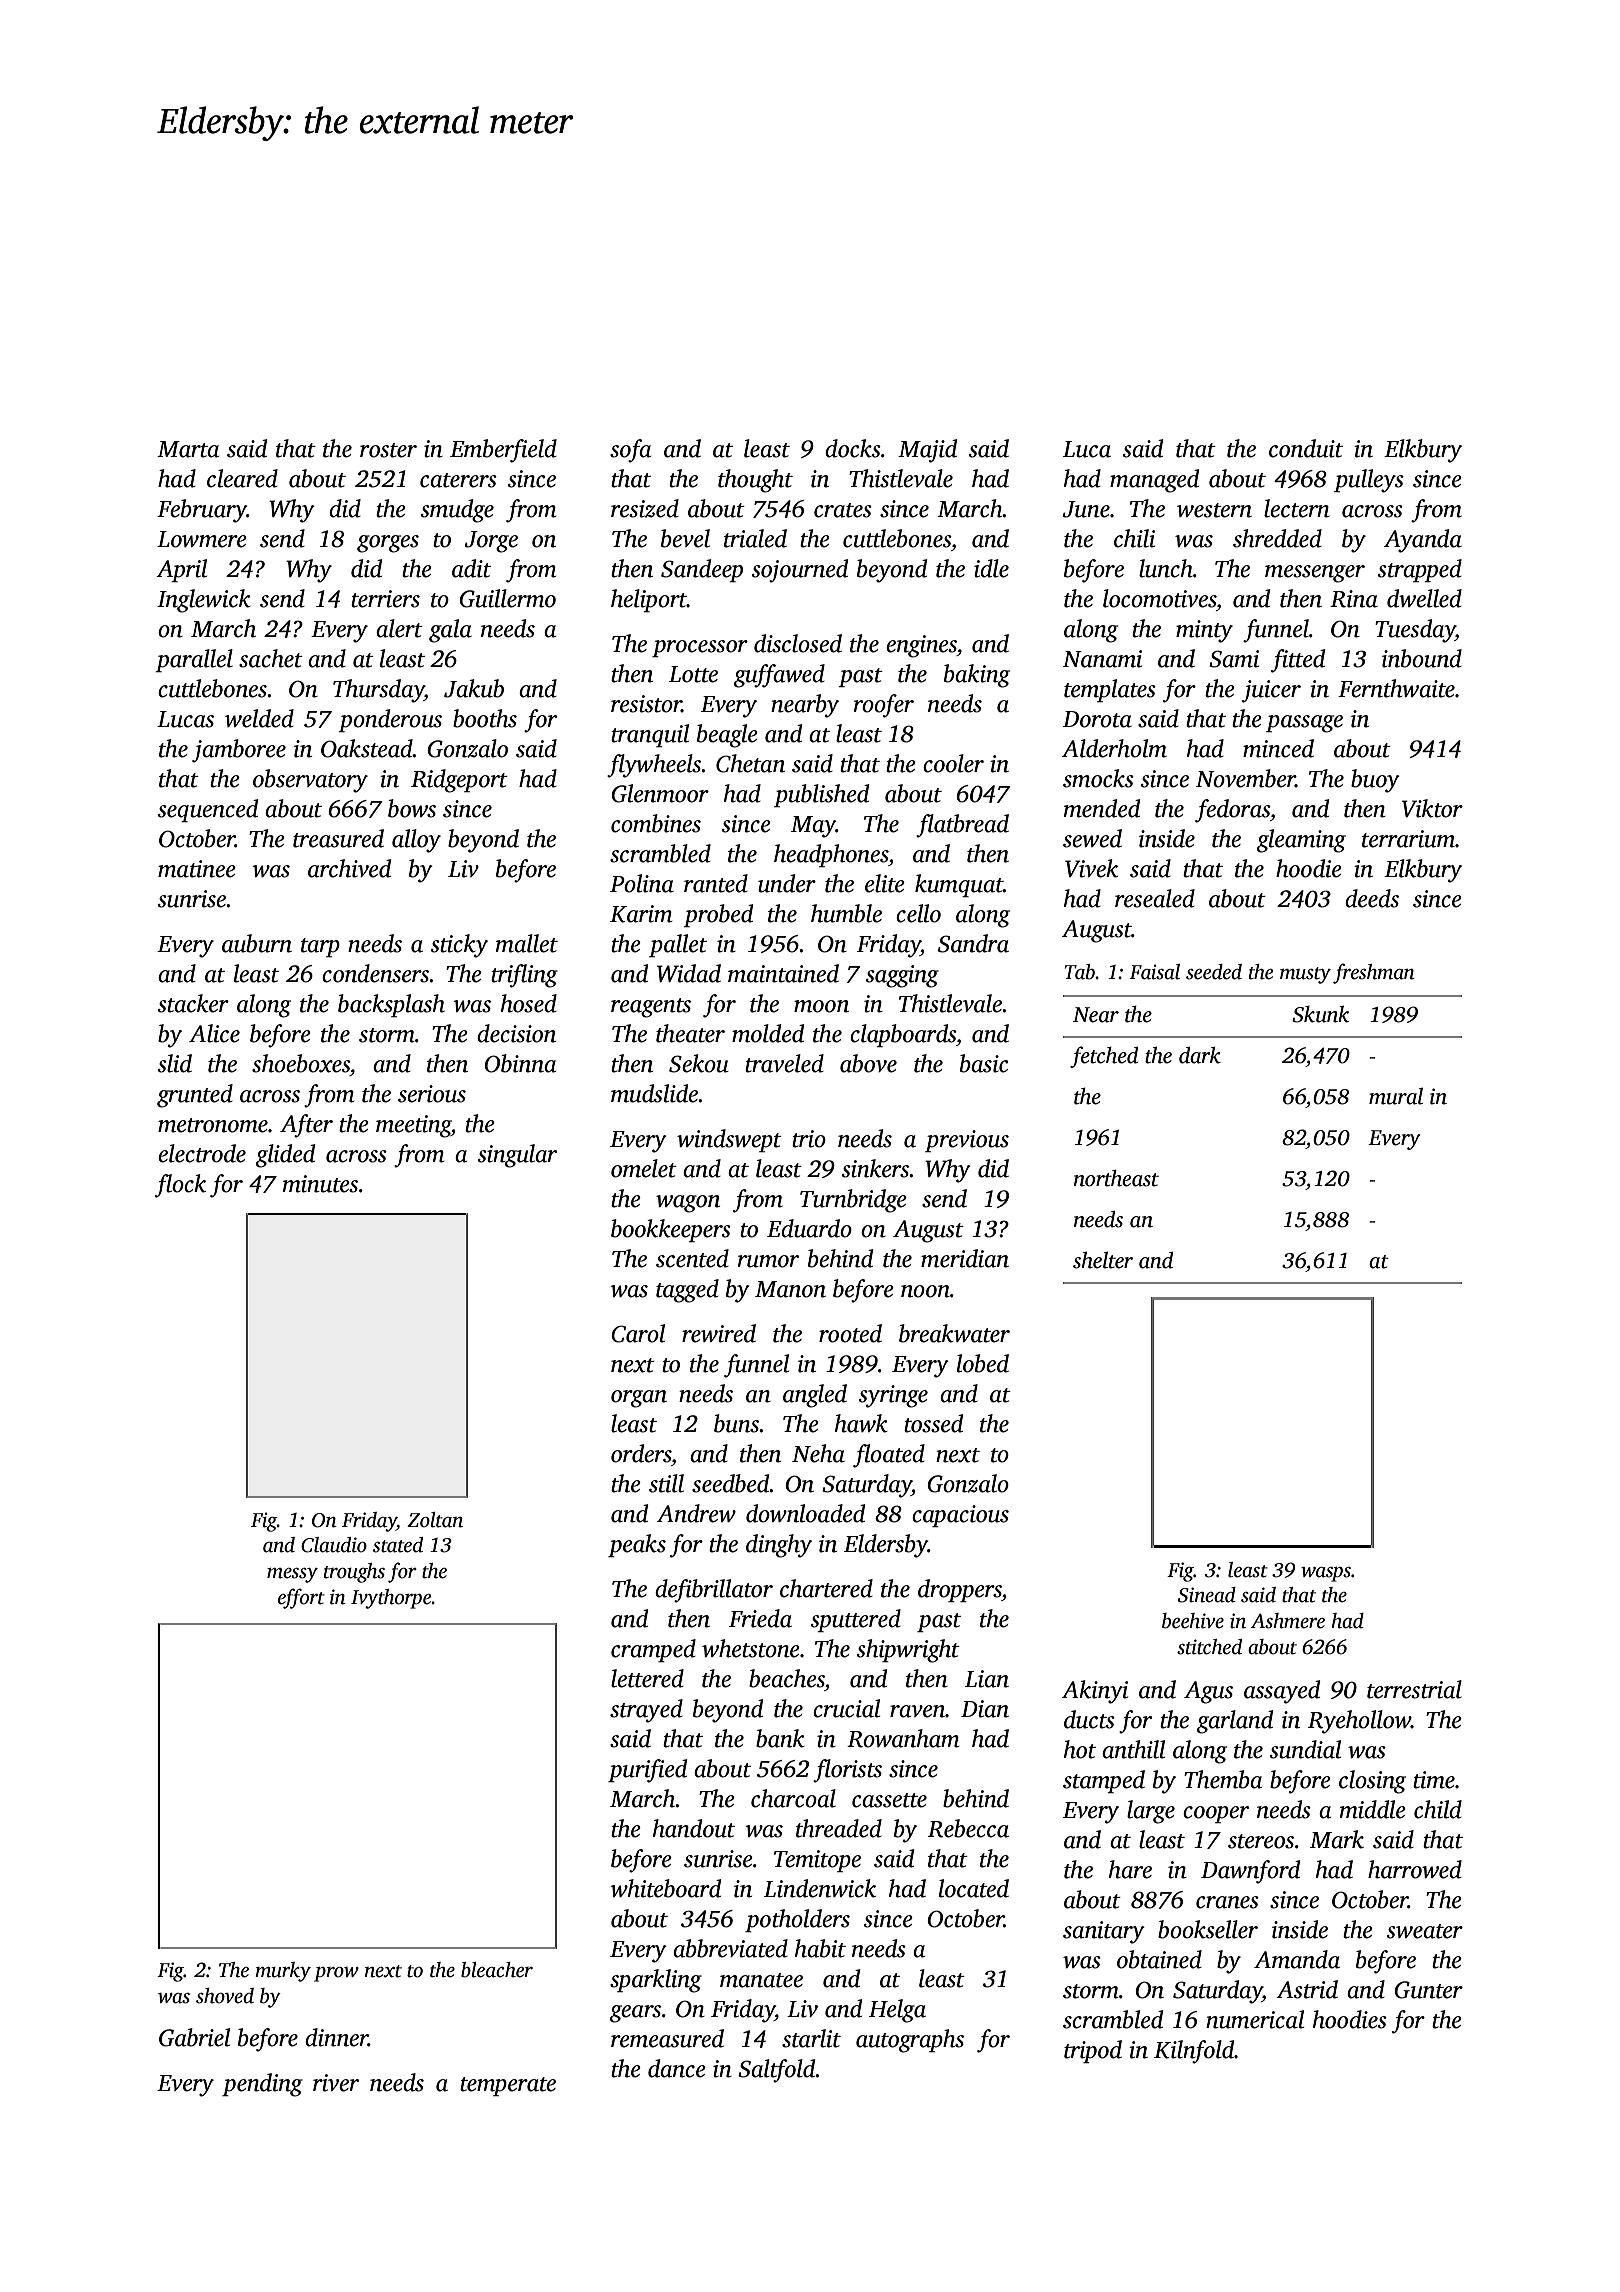  What do you see at coordinates (1372, 898) in the image?
I see `deeds` at bounding box center [1372, 898].
